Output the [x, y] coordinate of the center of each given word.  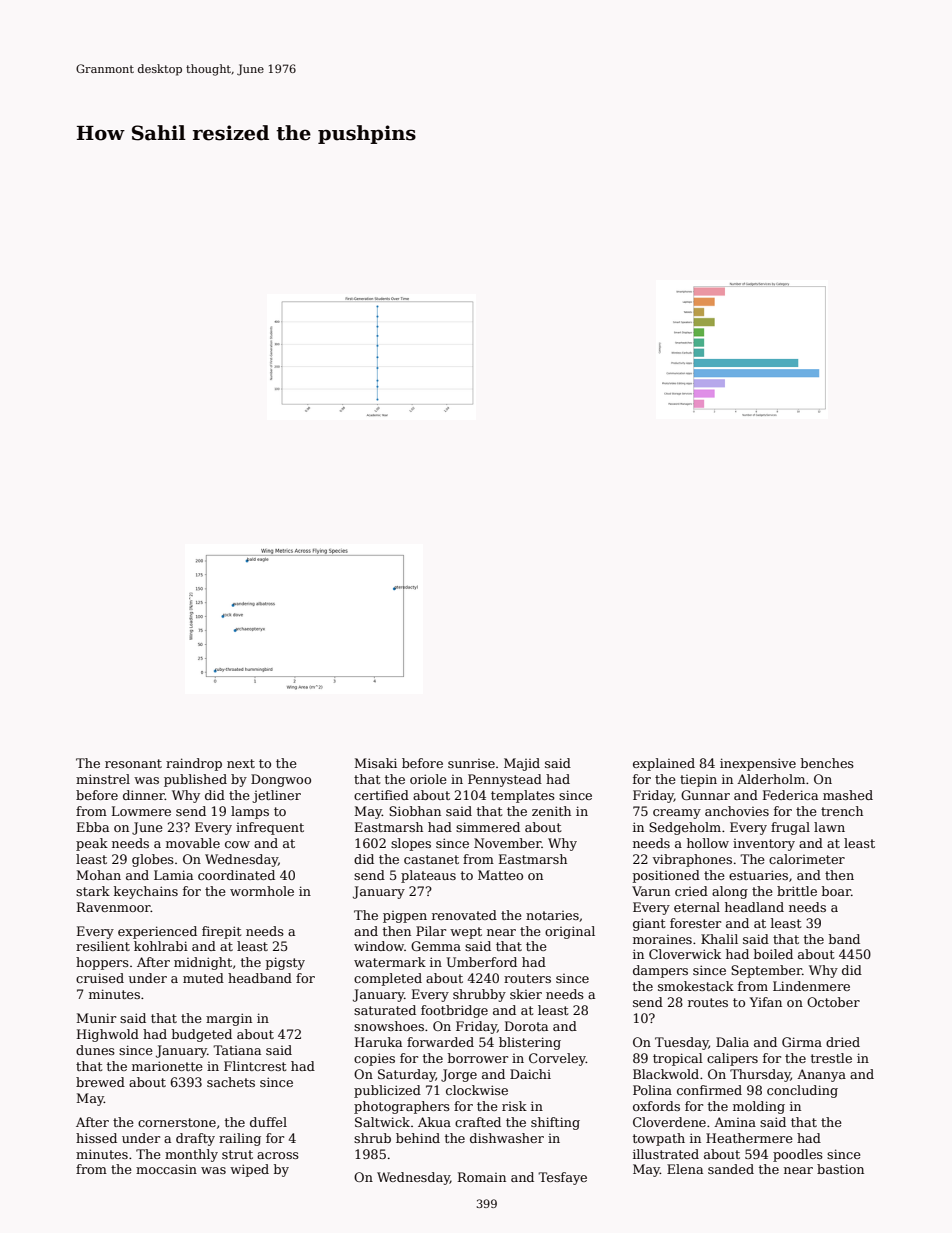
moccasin [166, 1169]
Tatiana [237, 1050]
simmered [488, 827]
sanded [731, 1169]
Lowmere [141, 811]
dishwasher [507, 1138]
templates [523, 796]
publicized [387, 1091]
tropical [678, 1059]
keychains [146, 892]
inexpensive [758, 764]
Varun [651, 891]
